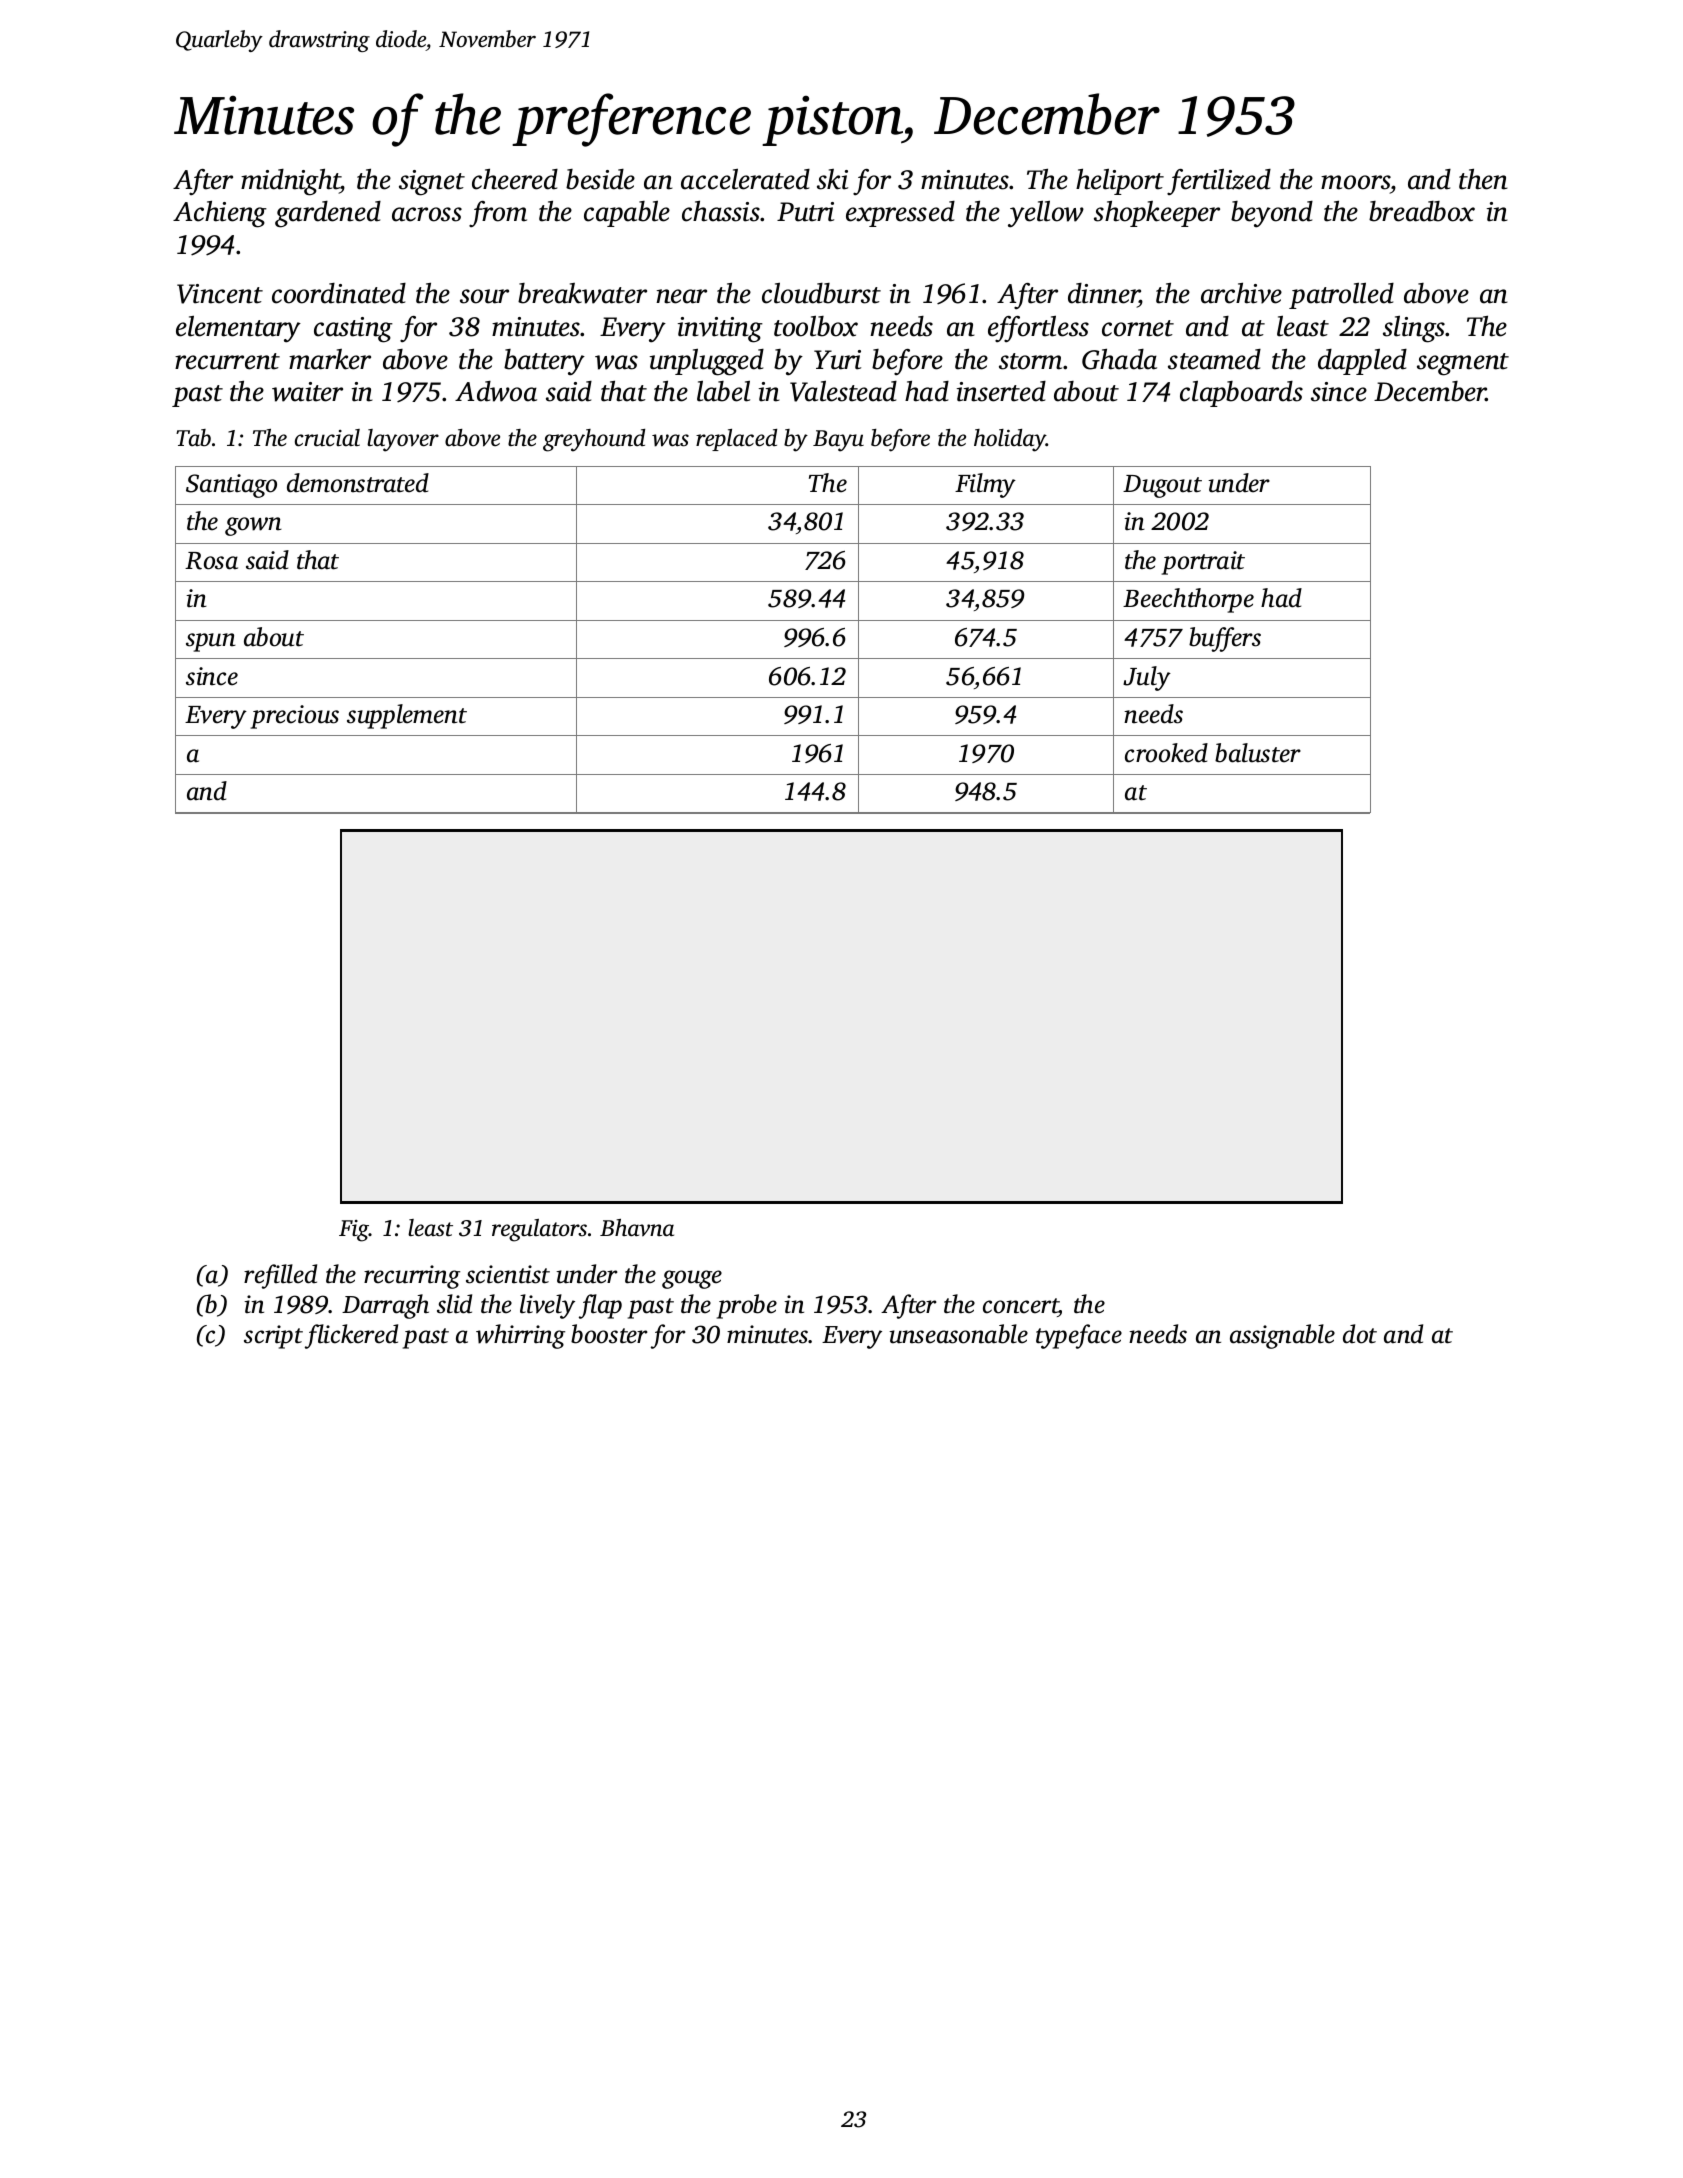  What do you see at coordinates (1225, 639) in the screenshot?
I see `buffers` at bounding box center [1225, 639].
